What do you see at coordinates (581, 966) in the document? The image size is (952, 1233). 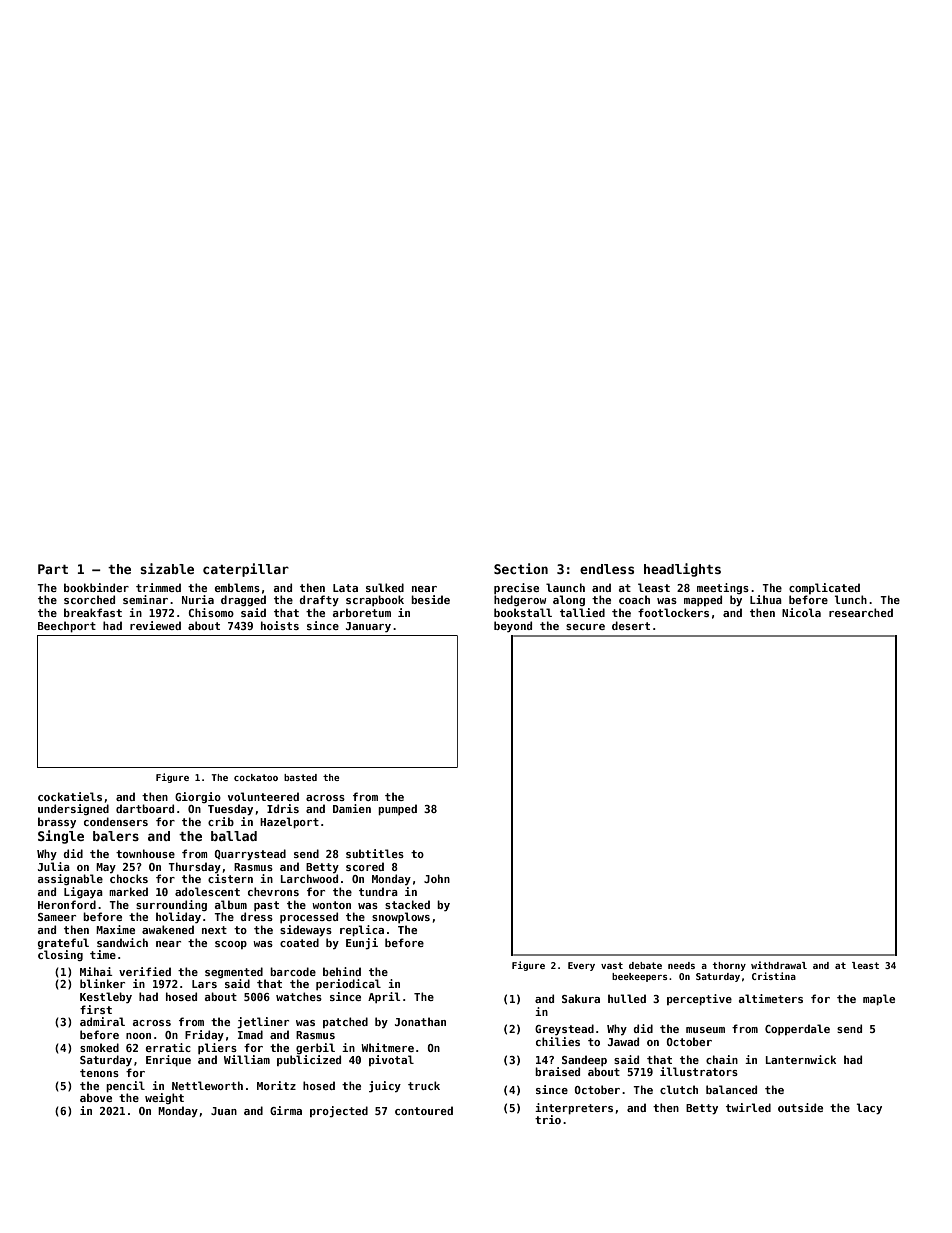 I see `Every` at bounding box center [581, 966].
